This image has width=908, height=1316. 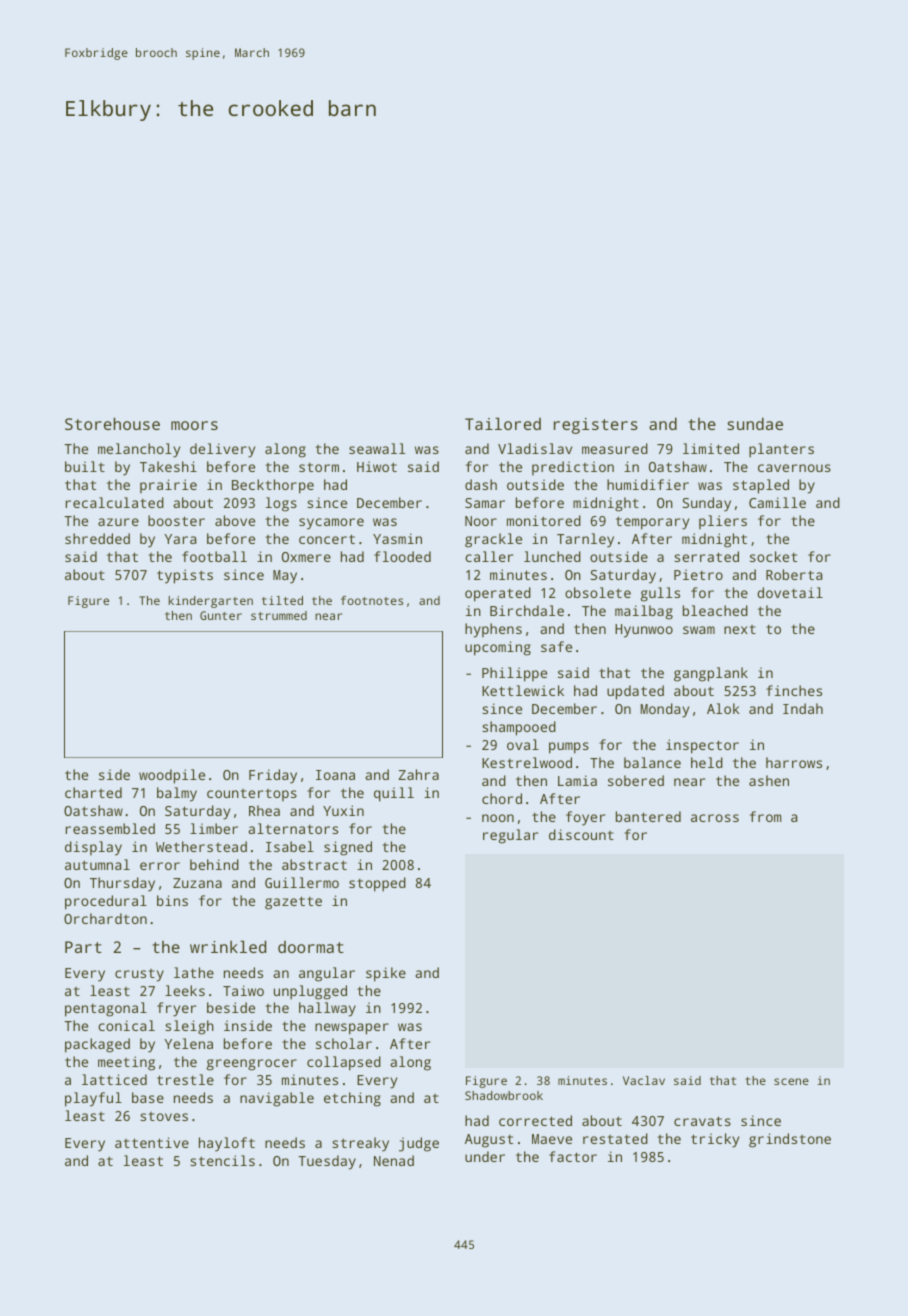 I want to click on next, so click(x=740, y=629).
